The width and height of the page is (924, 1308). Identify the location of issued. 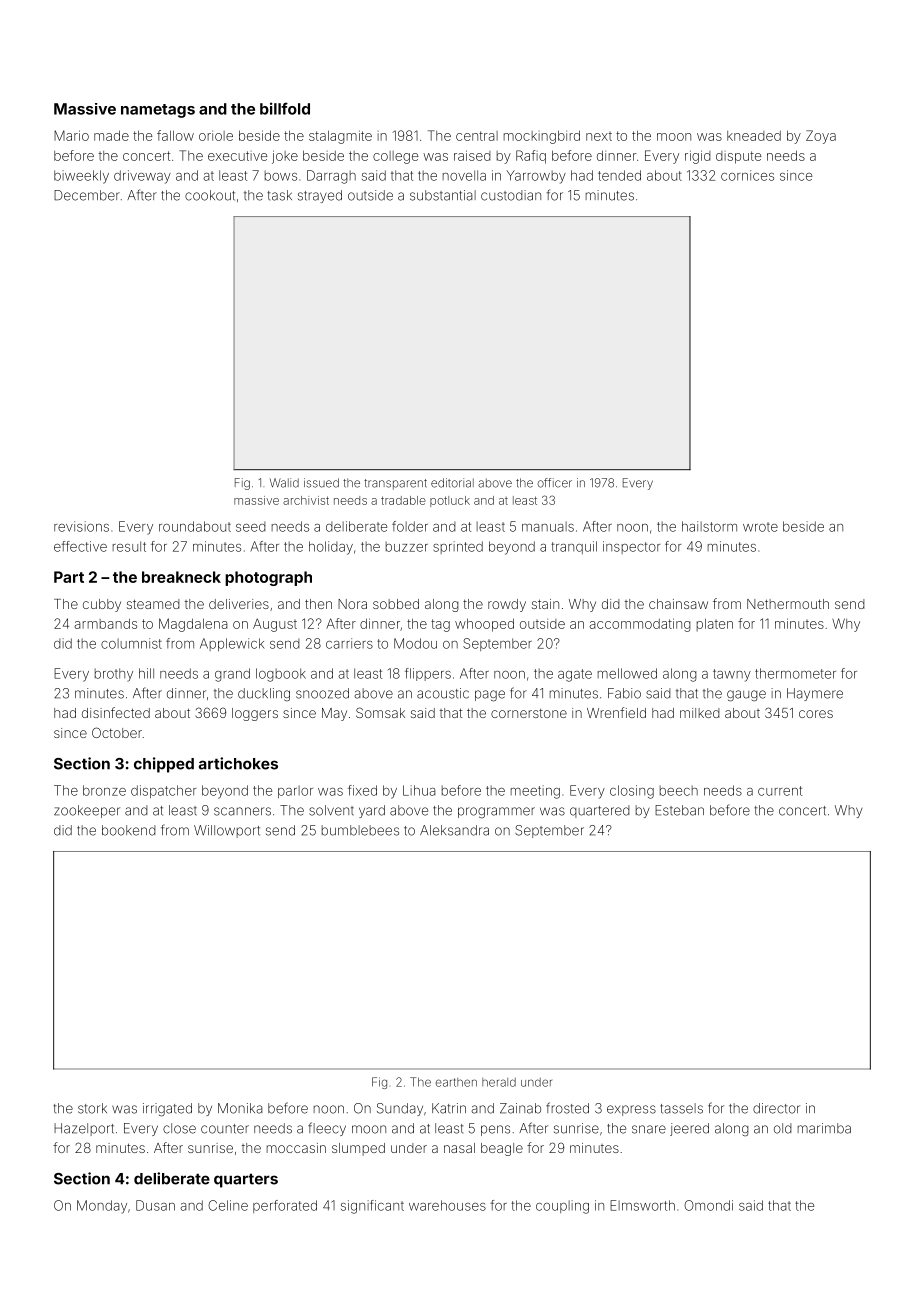
(321, 483).
